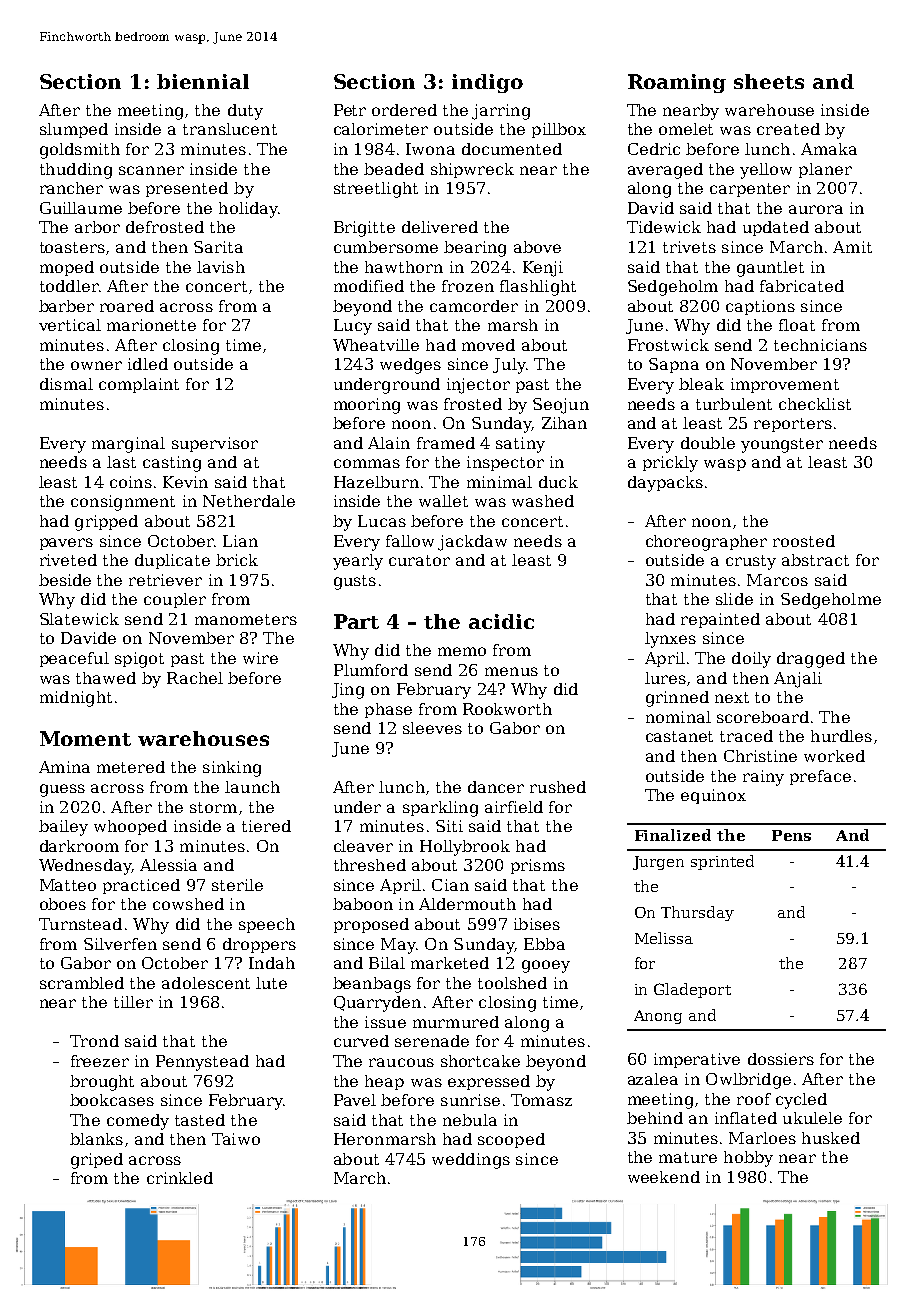  Describe the element at coordinates (230, 129) in the screenshot. I see `translucent` at that location.
